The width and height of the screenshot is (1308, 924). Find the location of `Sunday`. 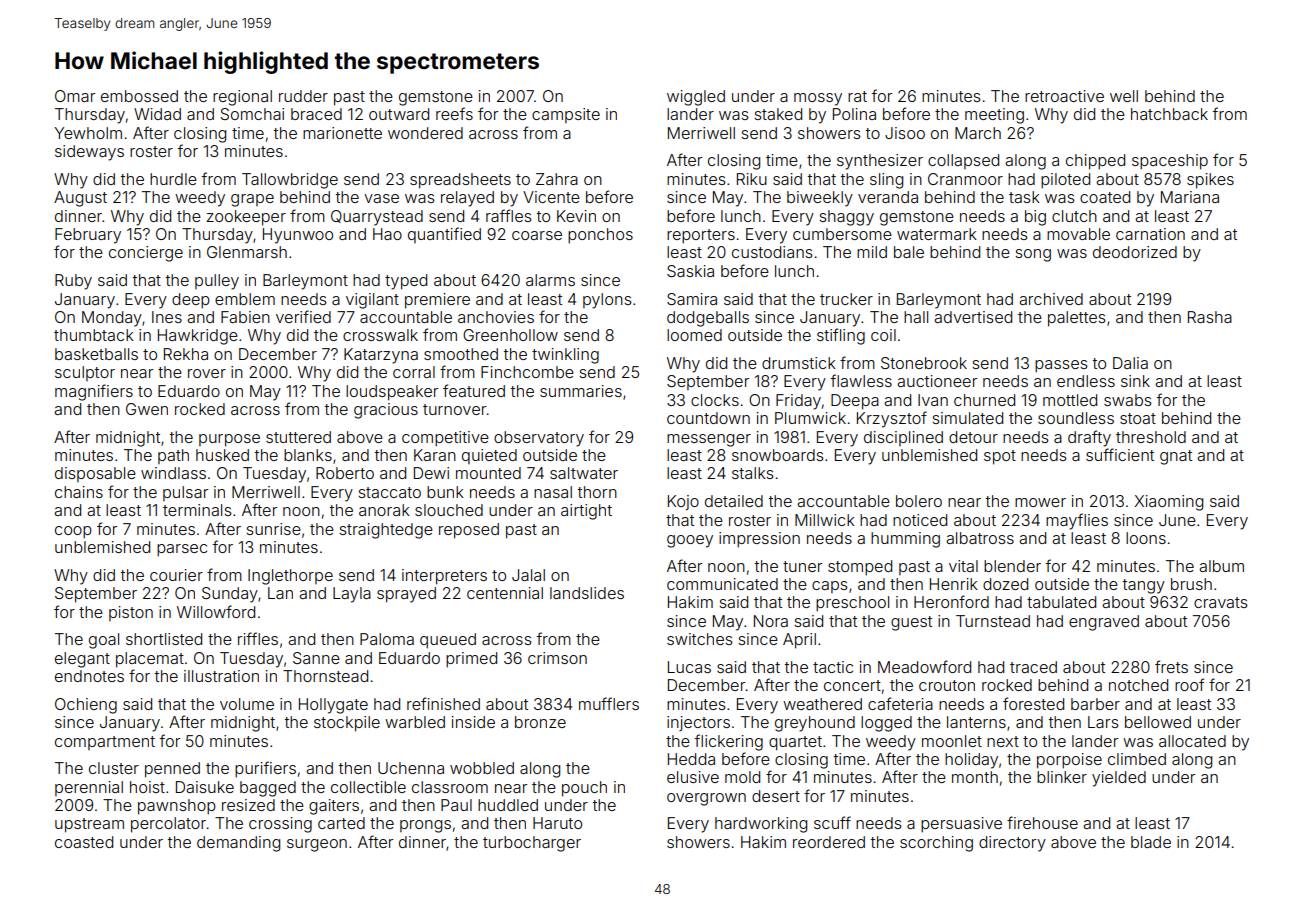

Sunday is located at coordinates (230, 595).
